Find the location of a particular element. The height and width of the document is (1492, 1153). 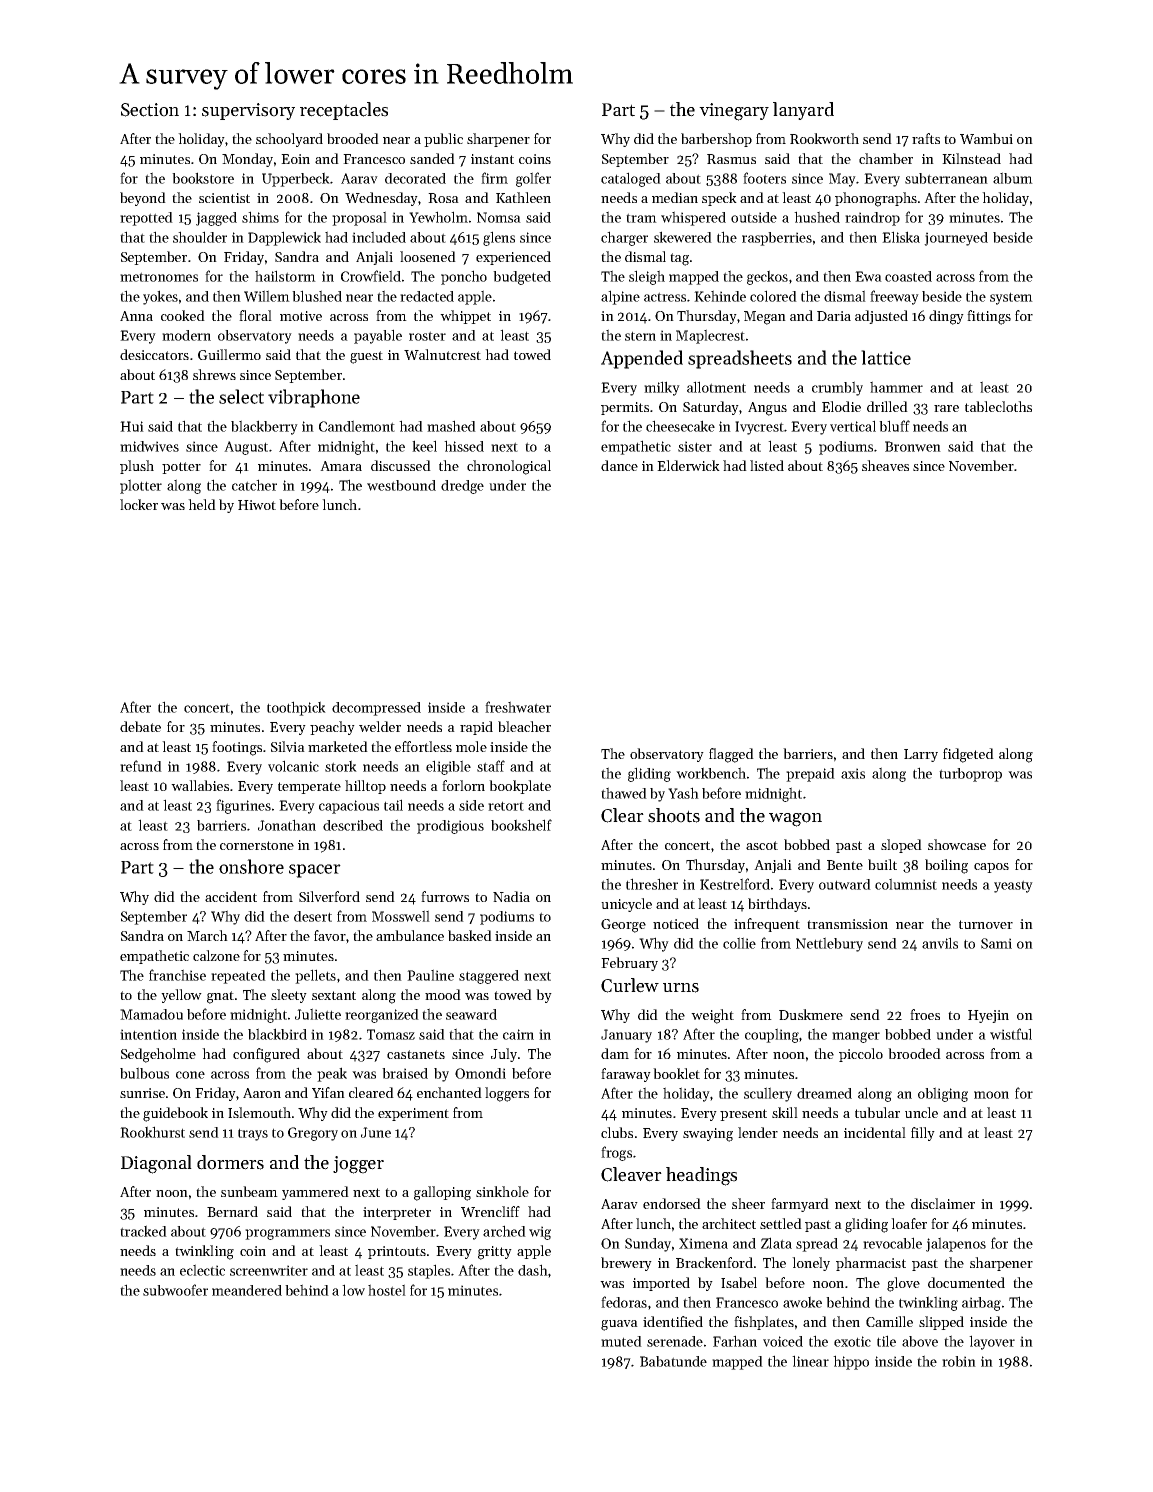

wagon is located at coordinates (795, 820).
